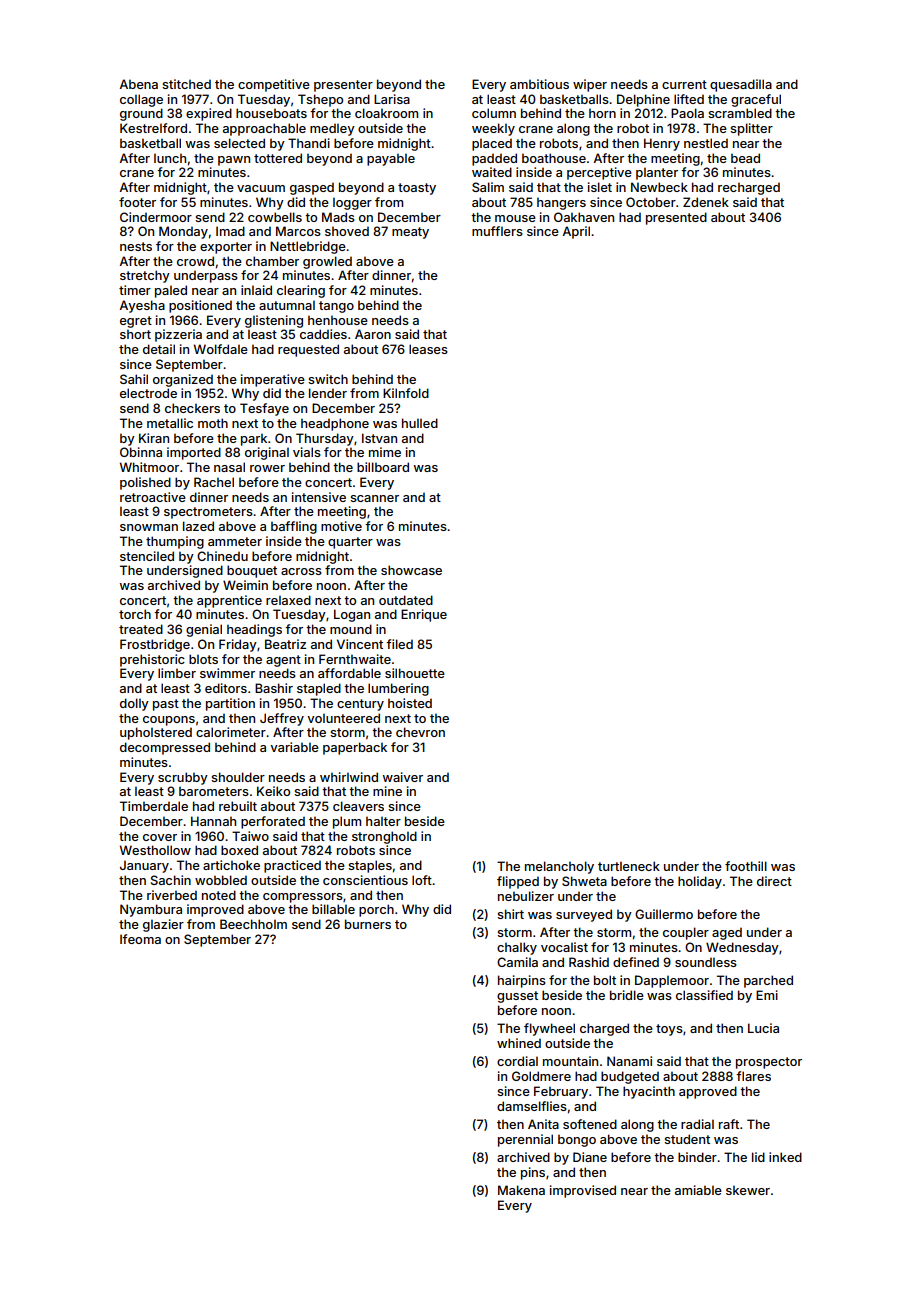 Image resolution: width=924 pixels, height=1308 pixels. What do you see at coordinates (768, 981) in the document?
I see `parched` at bounding box center [768, 981].
